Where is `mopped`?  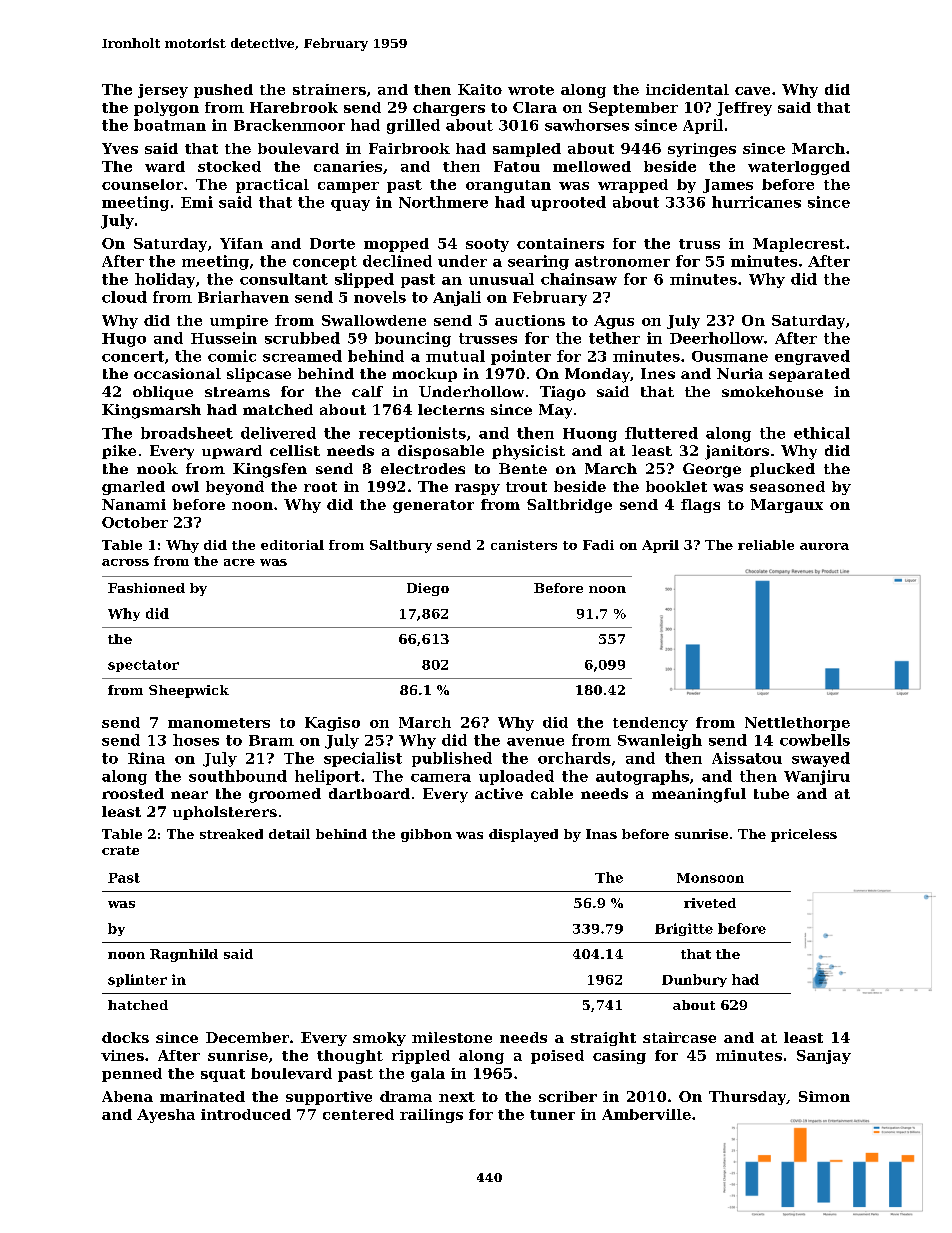 mopped is located at coordinates (396, 245).
